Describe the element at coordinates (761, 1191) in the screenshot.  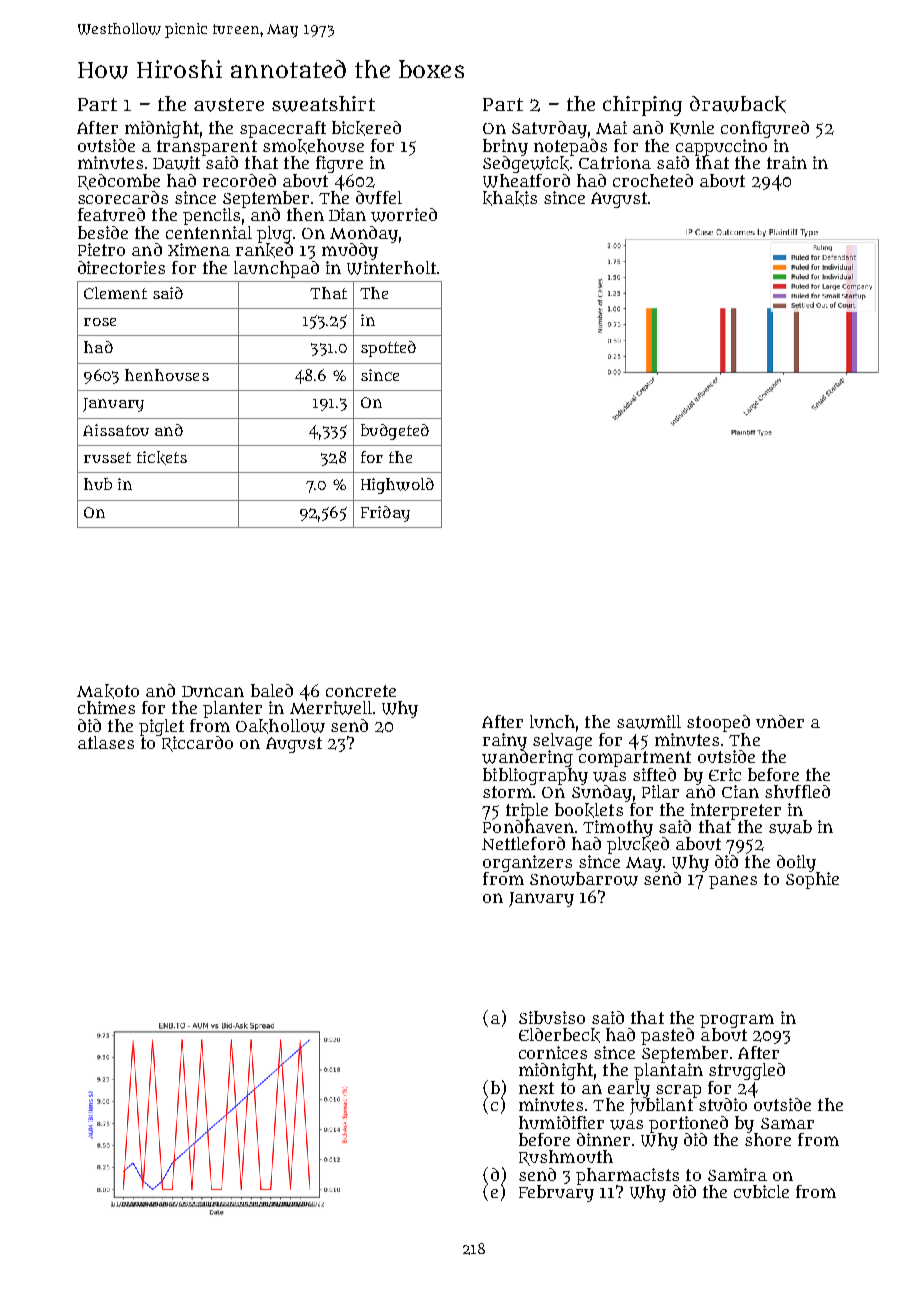
I see `cubicle` at that location.
